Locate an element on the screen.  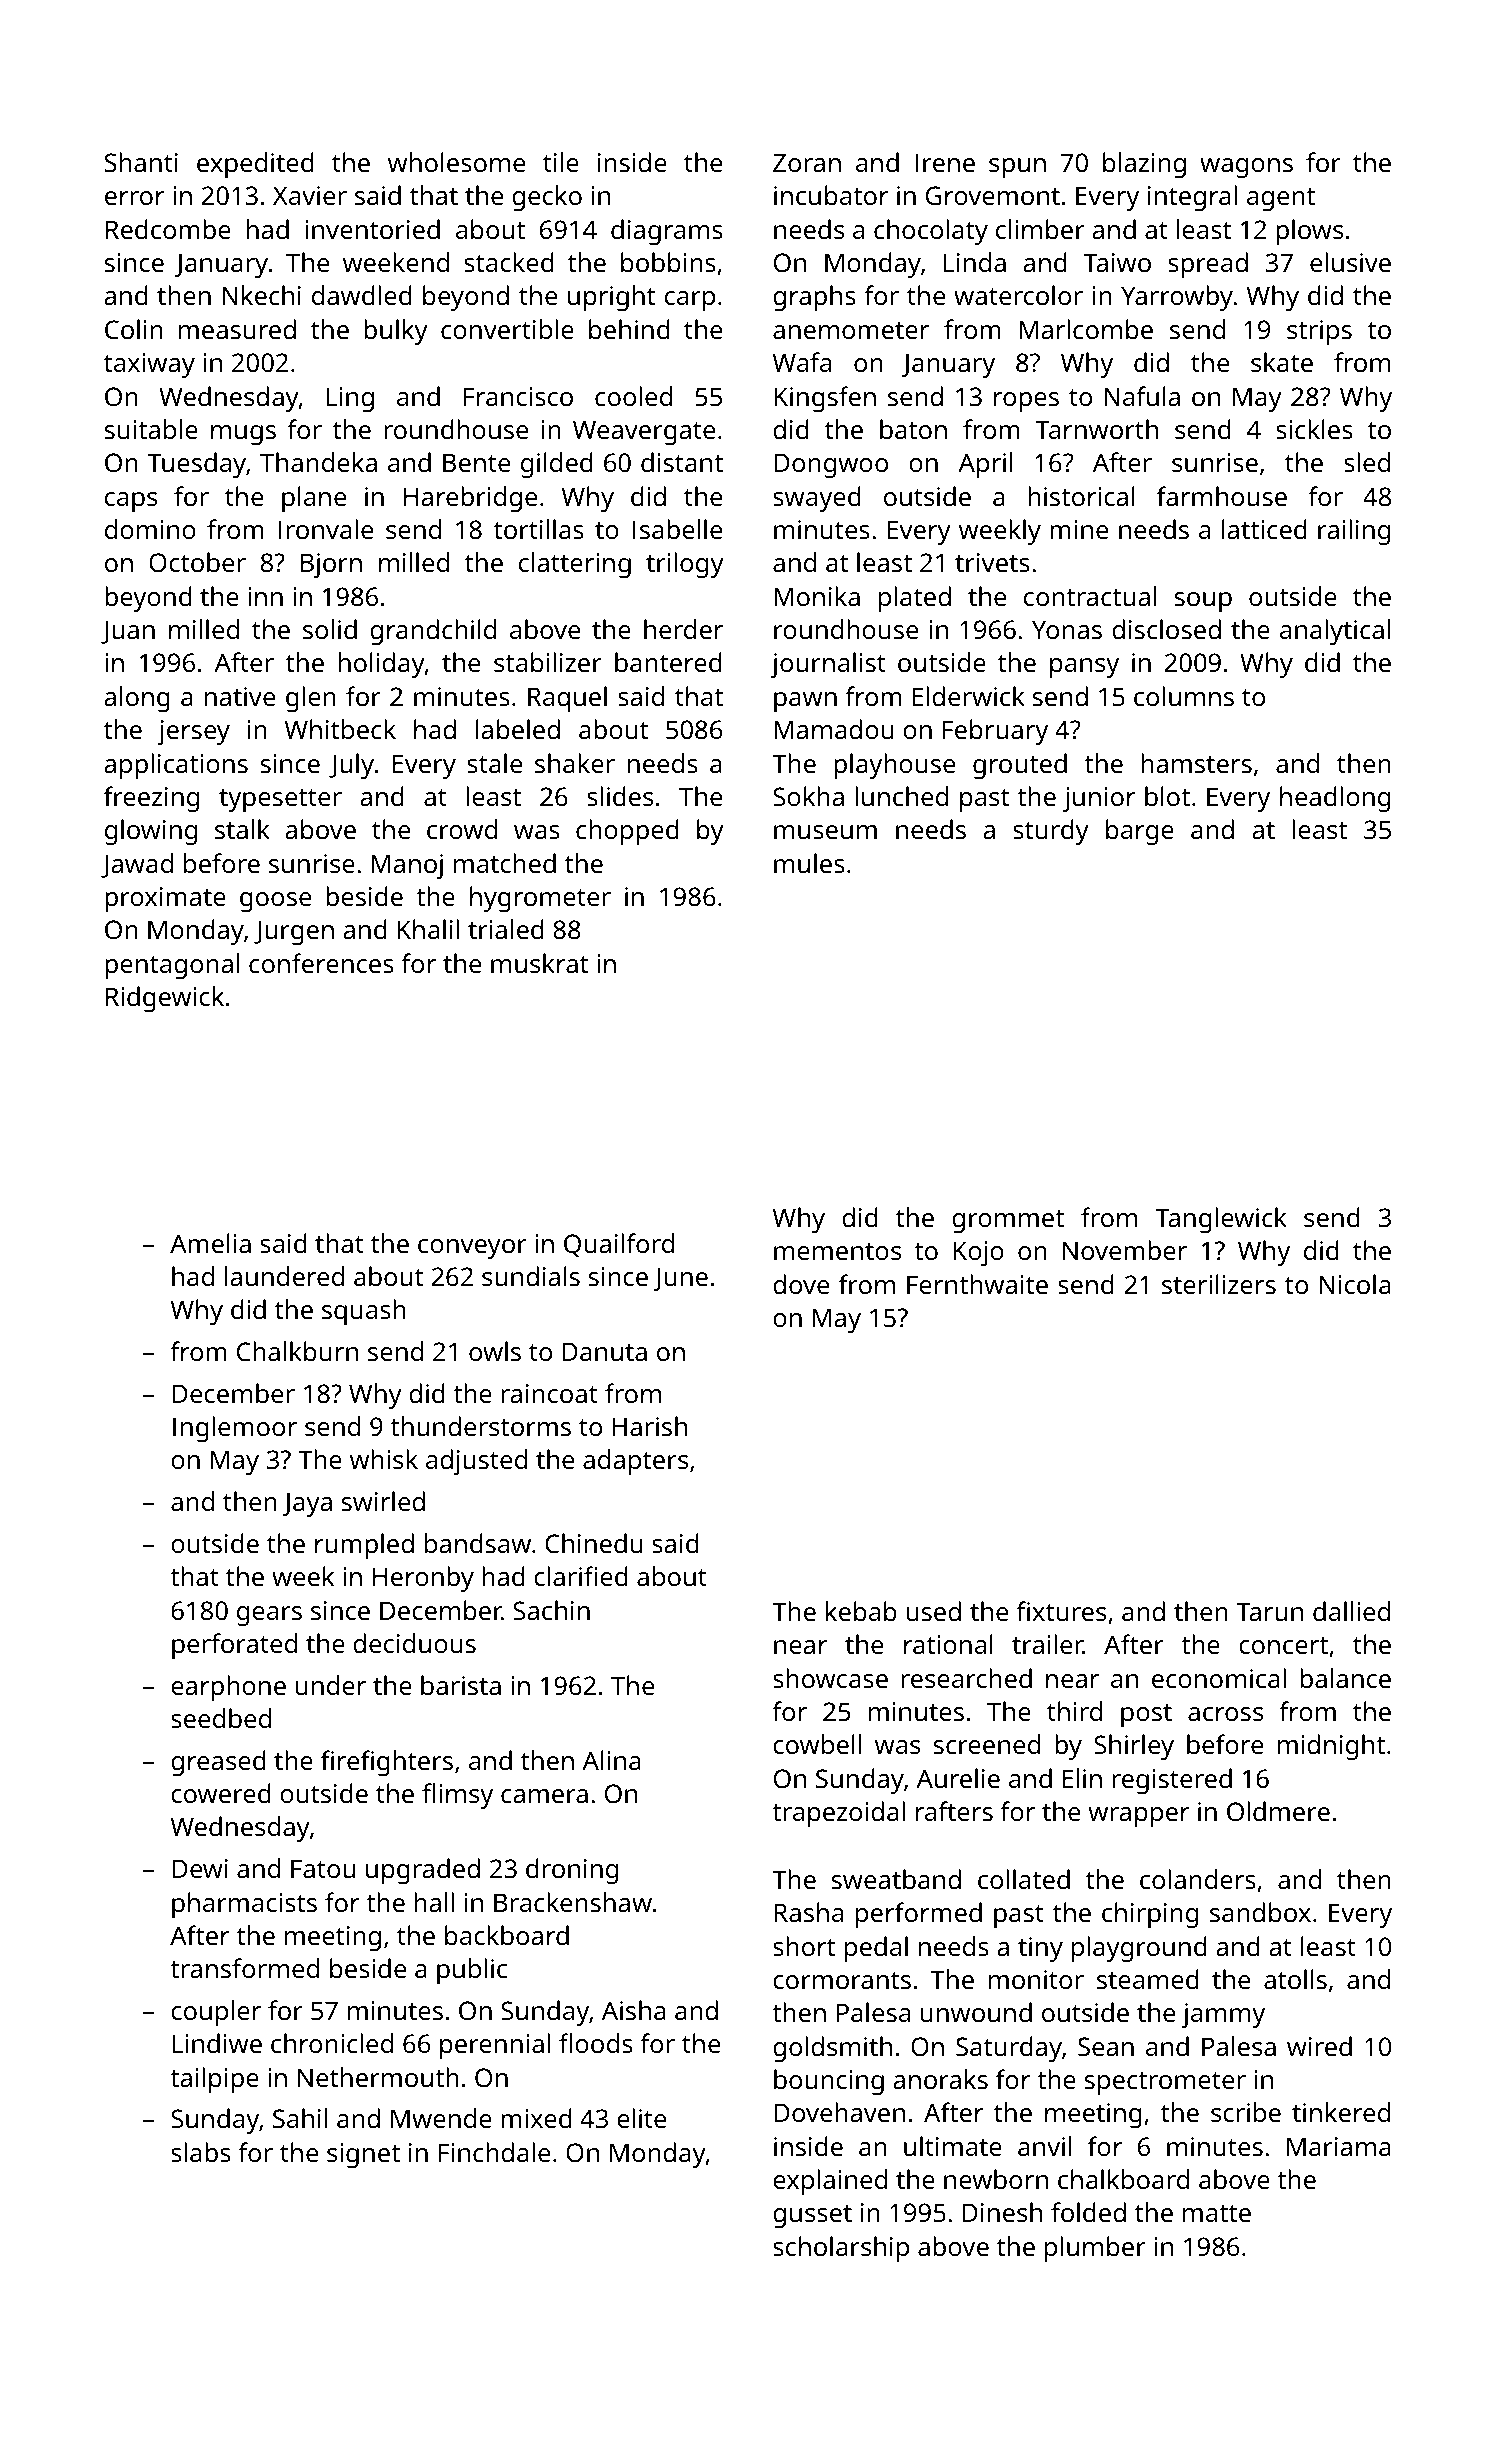
typesetter is located at coordinates (280, 800).
